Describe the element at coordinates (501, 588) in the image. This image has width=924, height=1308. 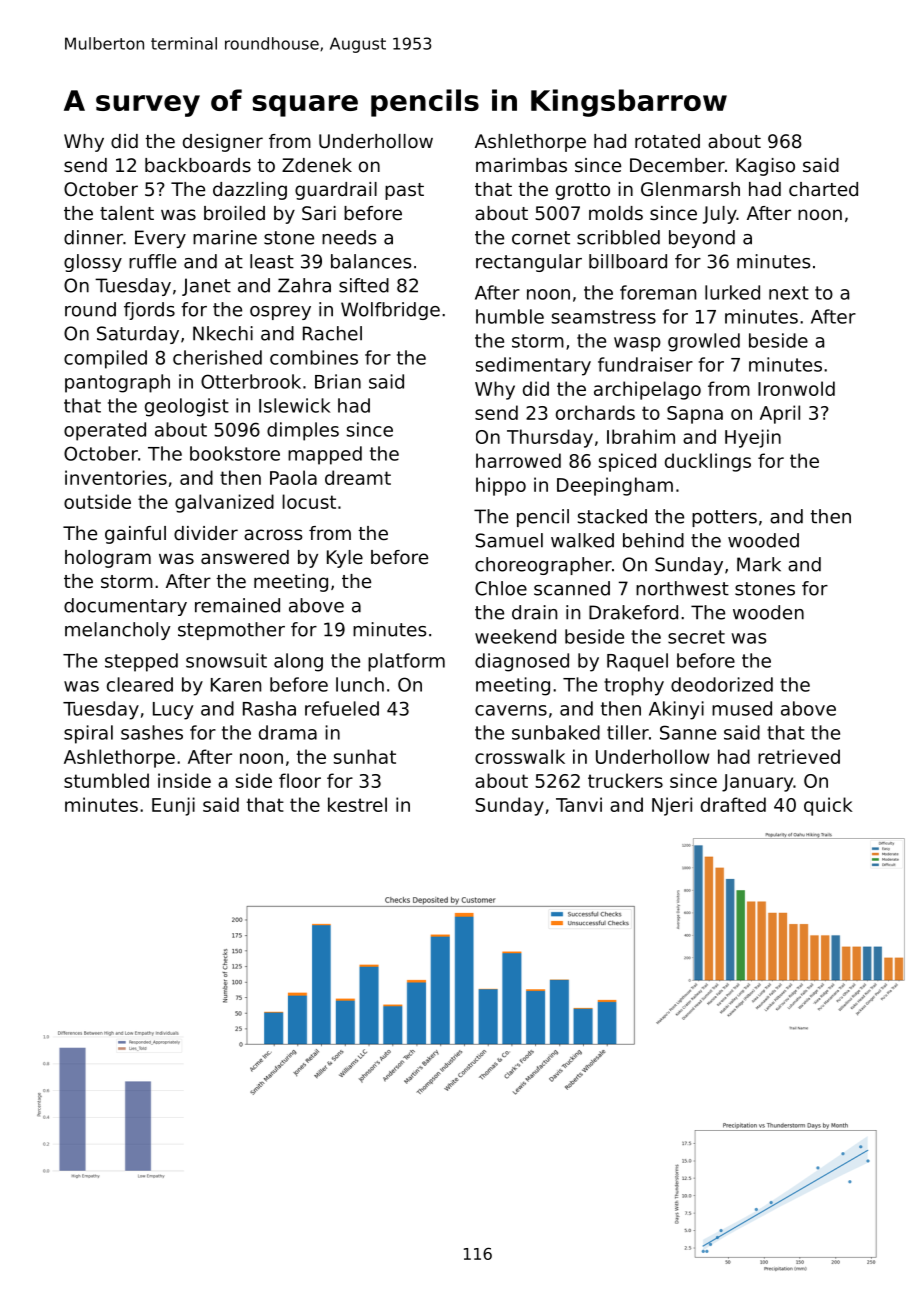
I see `Chloe` at that location.
